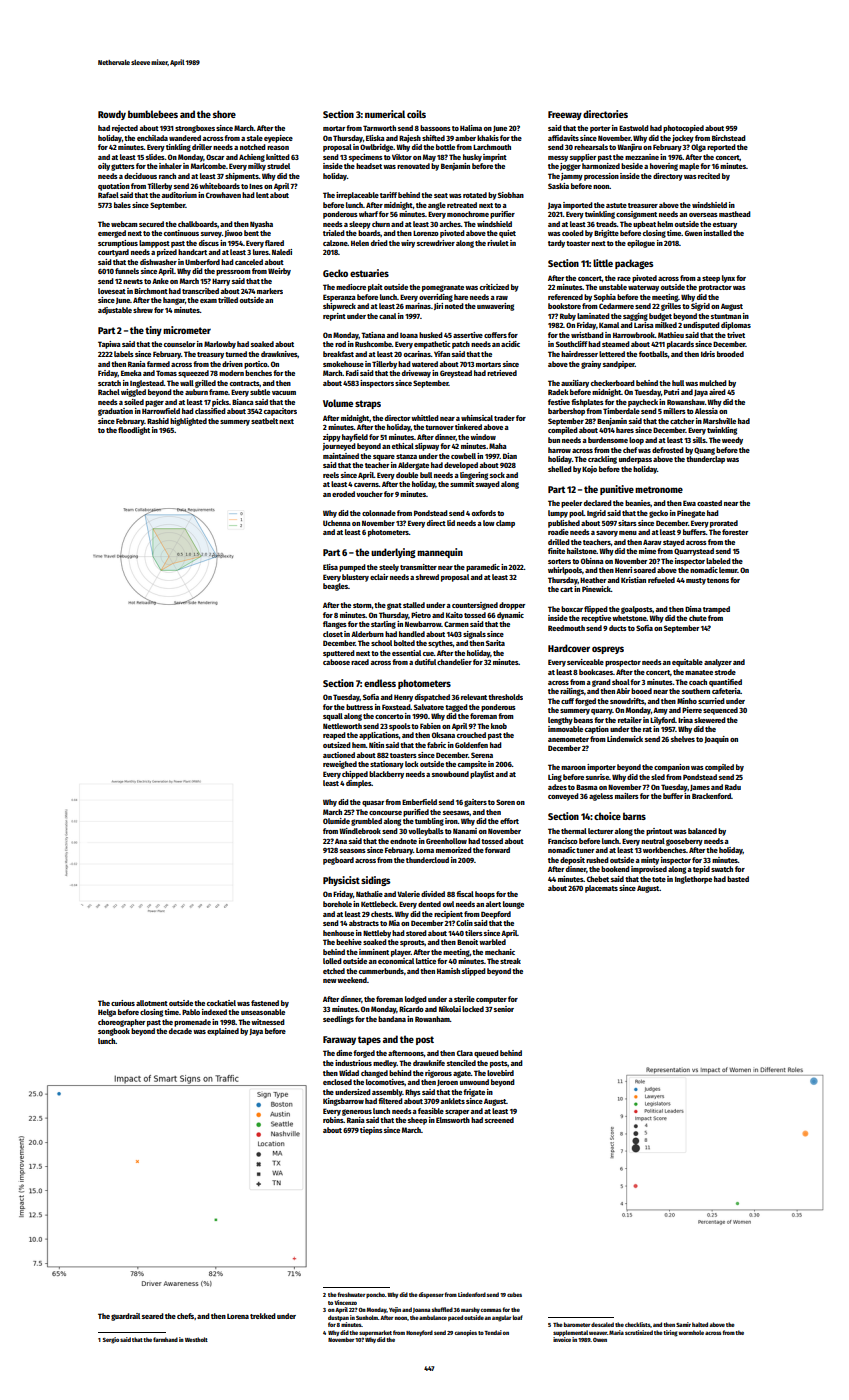 The image size is (849, 1400). What do you see at coordinates (716, 610) in the document?
I see `tramped` at bounding box center [716, 610].
